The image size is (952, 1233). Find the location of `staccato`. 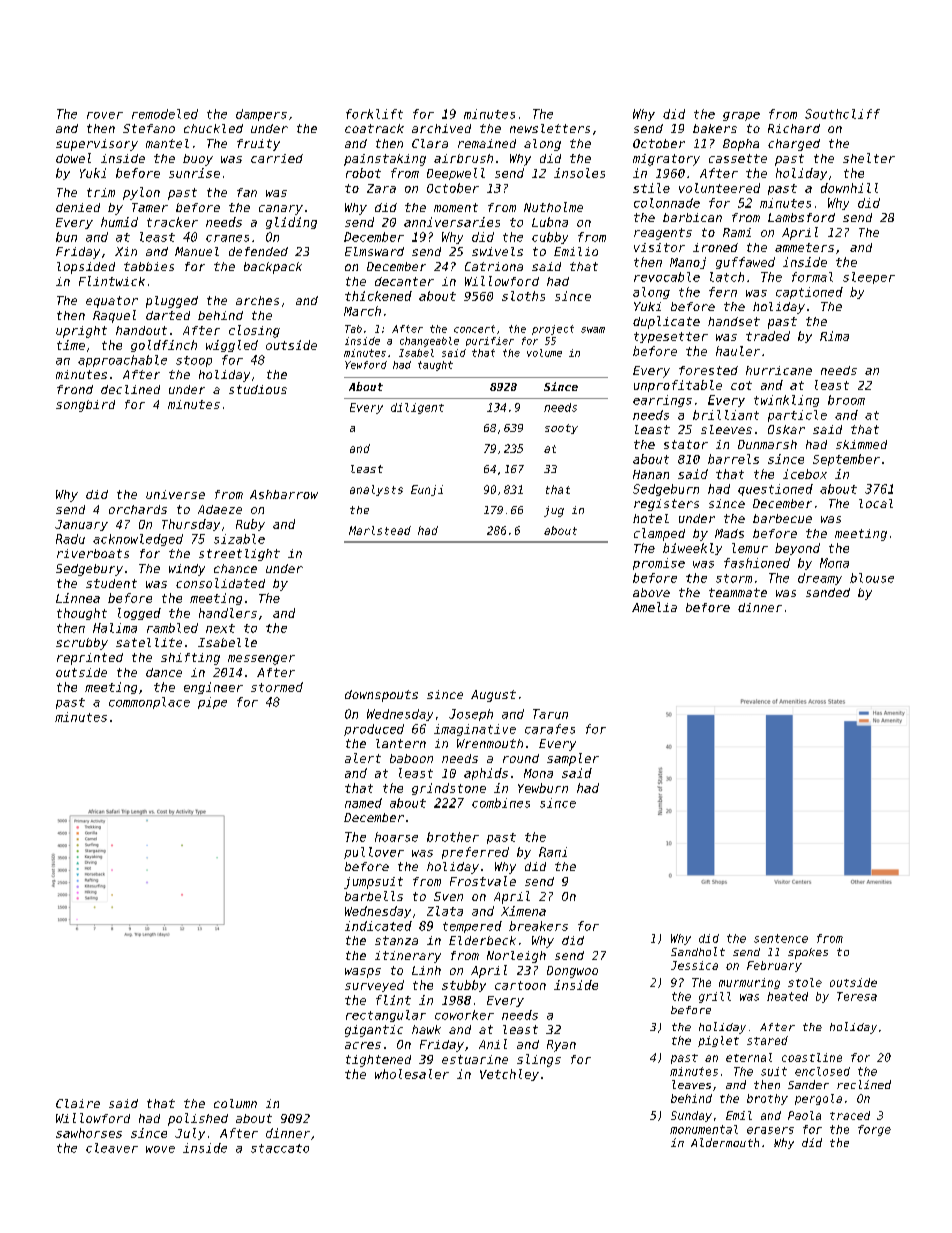

staccato is located at coordinates (280, 1148).
